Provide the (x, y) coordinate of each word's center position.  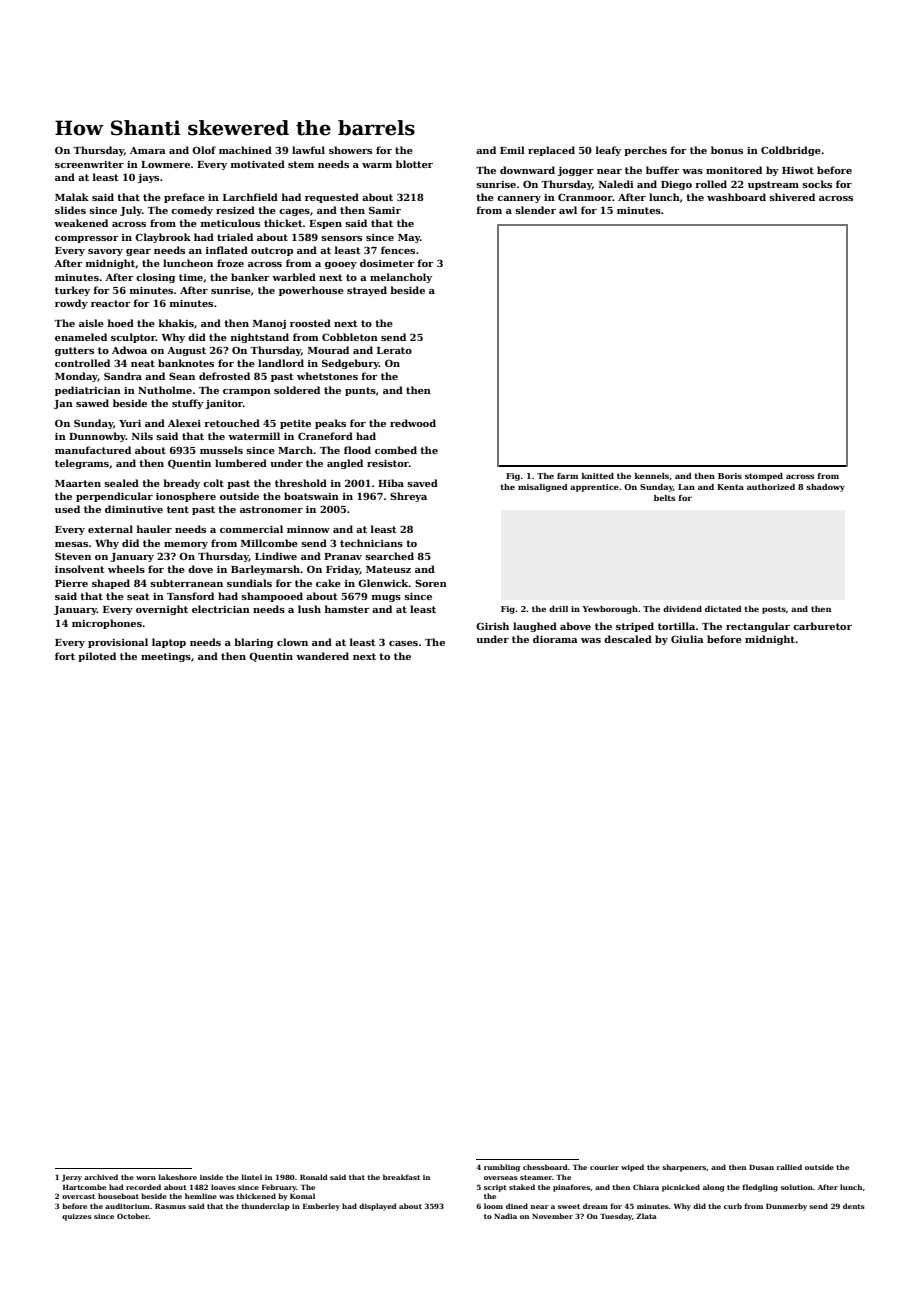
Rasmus (170, 1206)
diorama (555, 639)
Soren (431, 583)
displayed (378, 1207)
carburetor (822, 626)
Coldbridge (791, 151)
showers (350, 150)
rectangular (758, 627)
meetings (166, 657)
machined (245, 150)
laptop (169, 643)
